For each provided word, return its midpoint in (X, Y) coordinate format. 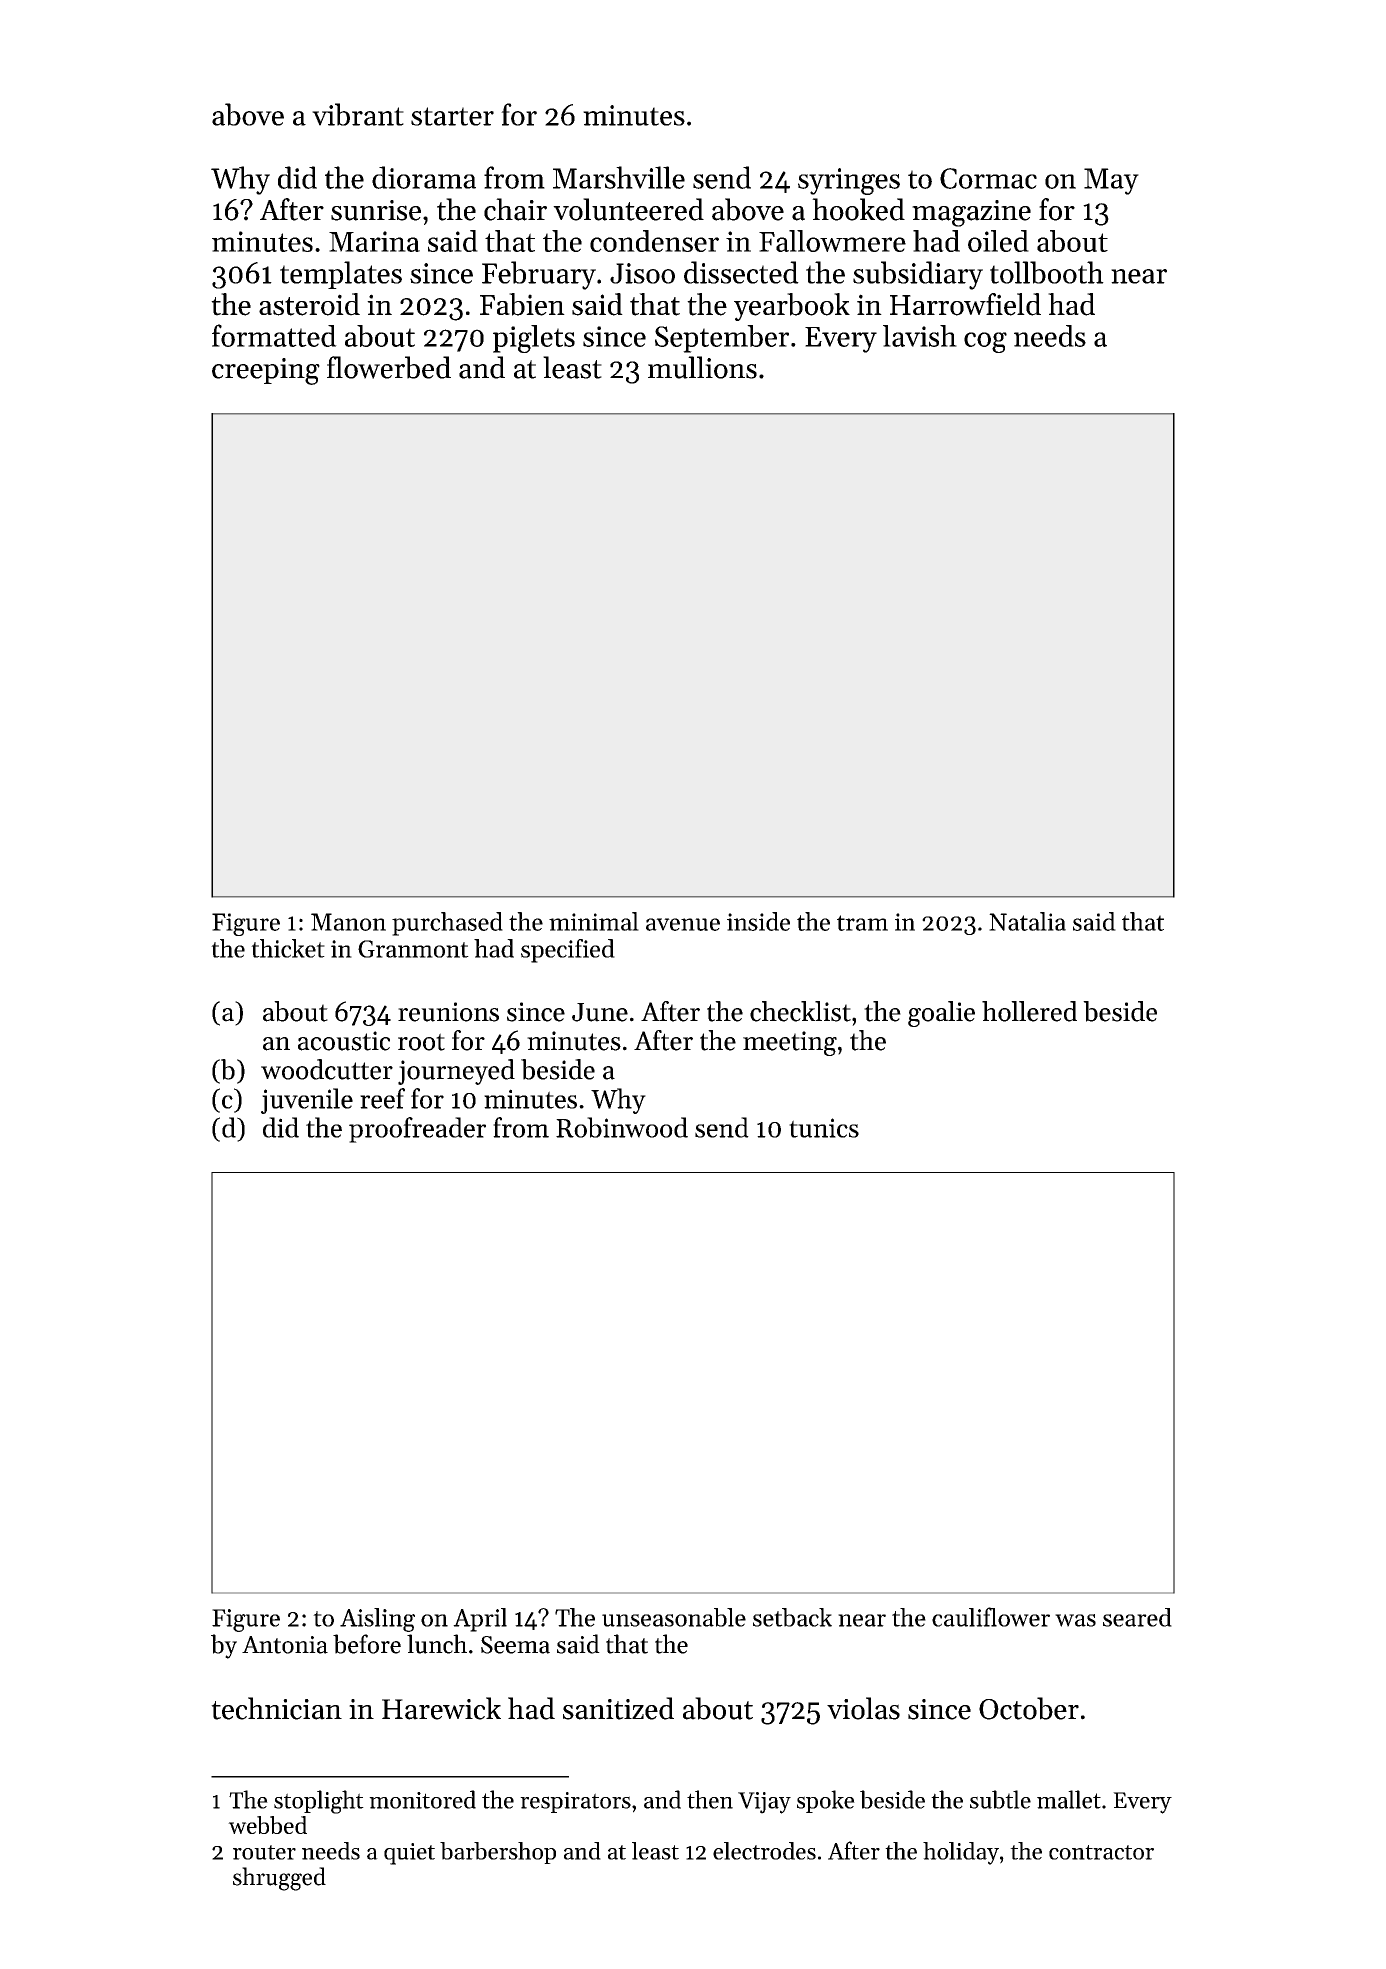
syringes (849, 181)
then (710, 1799)
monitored (422, 1799)
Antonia (285, 1645)
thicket (288, 948)
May (1111, 181)
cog (985, 342)
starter (452, 116)
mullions (702, 367)
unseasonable (674, 1617)
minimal (594, 921)
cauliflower (991, 1617)
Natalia (1027, 921)
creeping (266, 371)
